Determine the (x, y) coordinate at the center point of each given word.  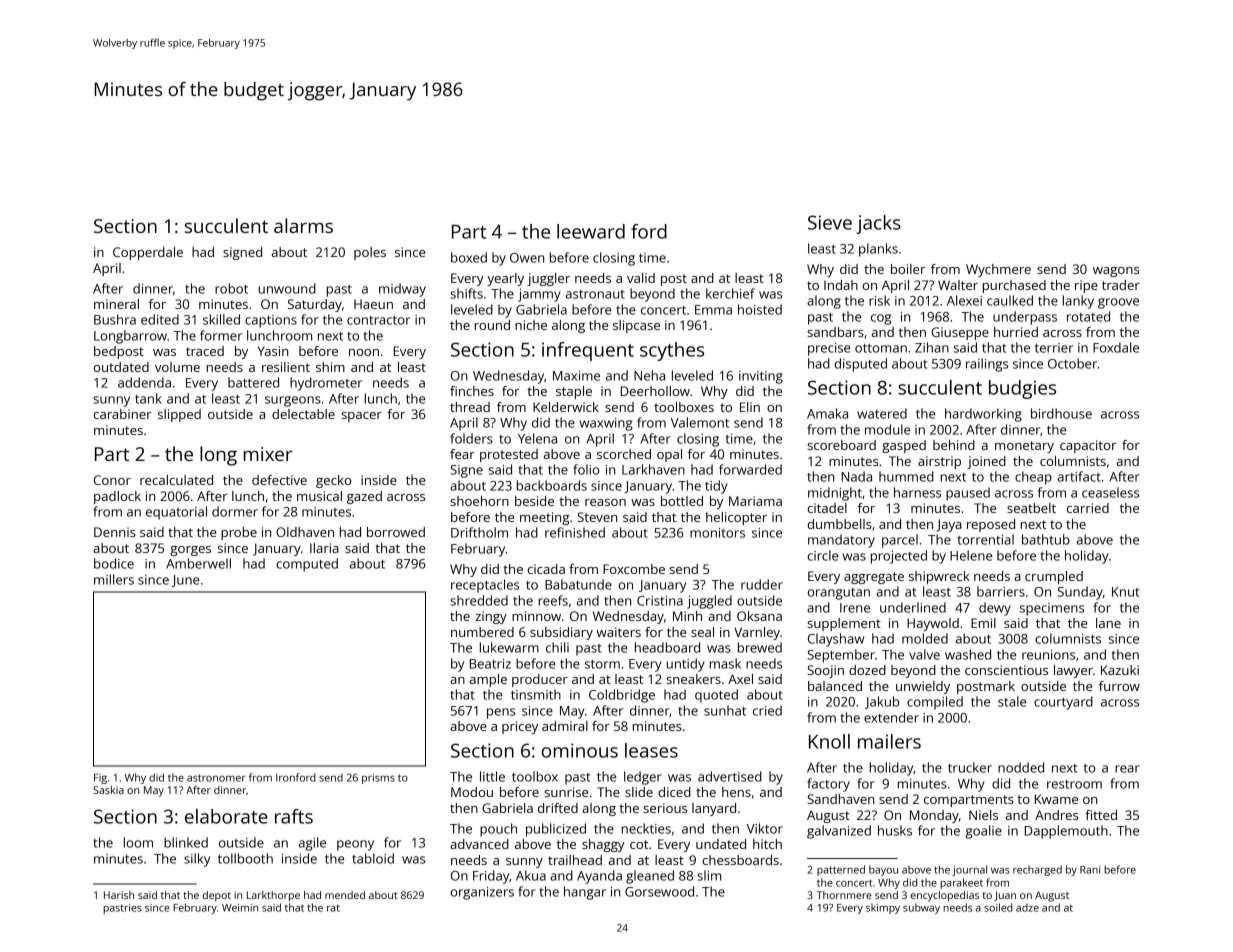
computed (307, 565)
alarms (303, 225)
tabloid (373, 858)
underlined (913, 607)
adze (1027, 907)
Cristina (660, 601)
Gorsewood (659, 891)
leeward (591, 231)
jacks (878, 224)
